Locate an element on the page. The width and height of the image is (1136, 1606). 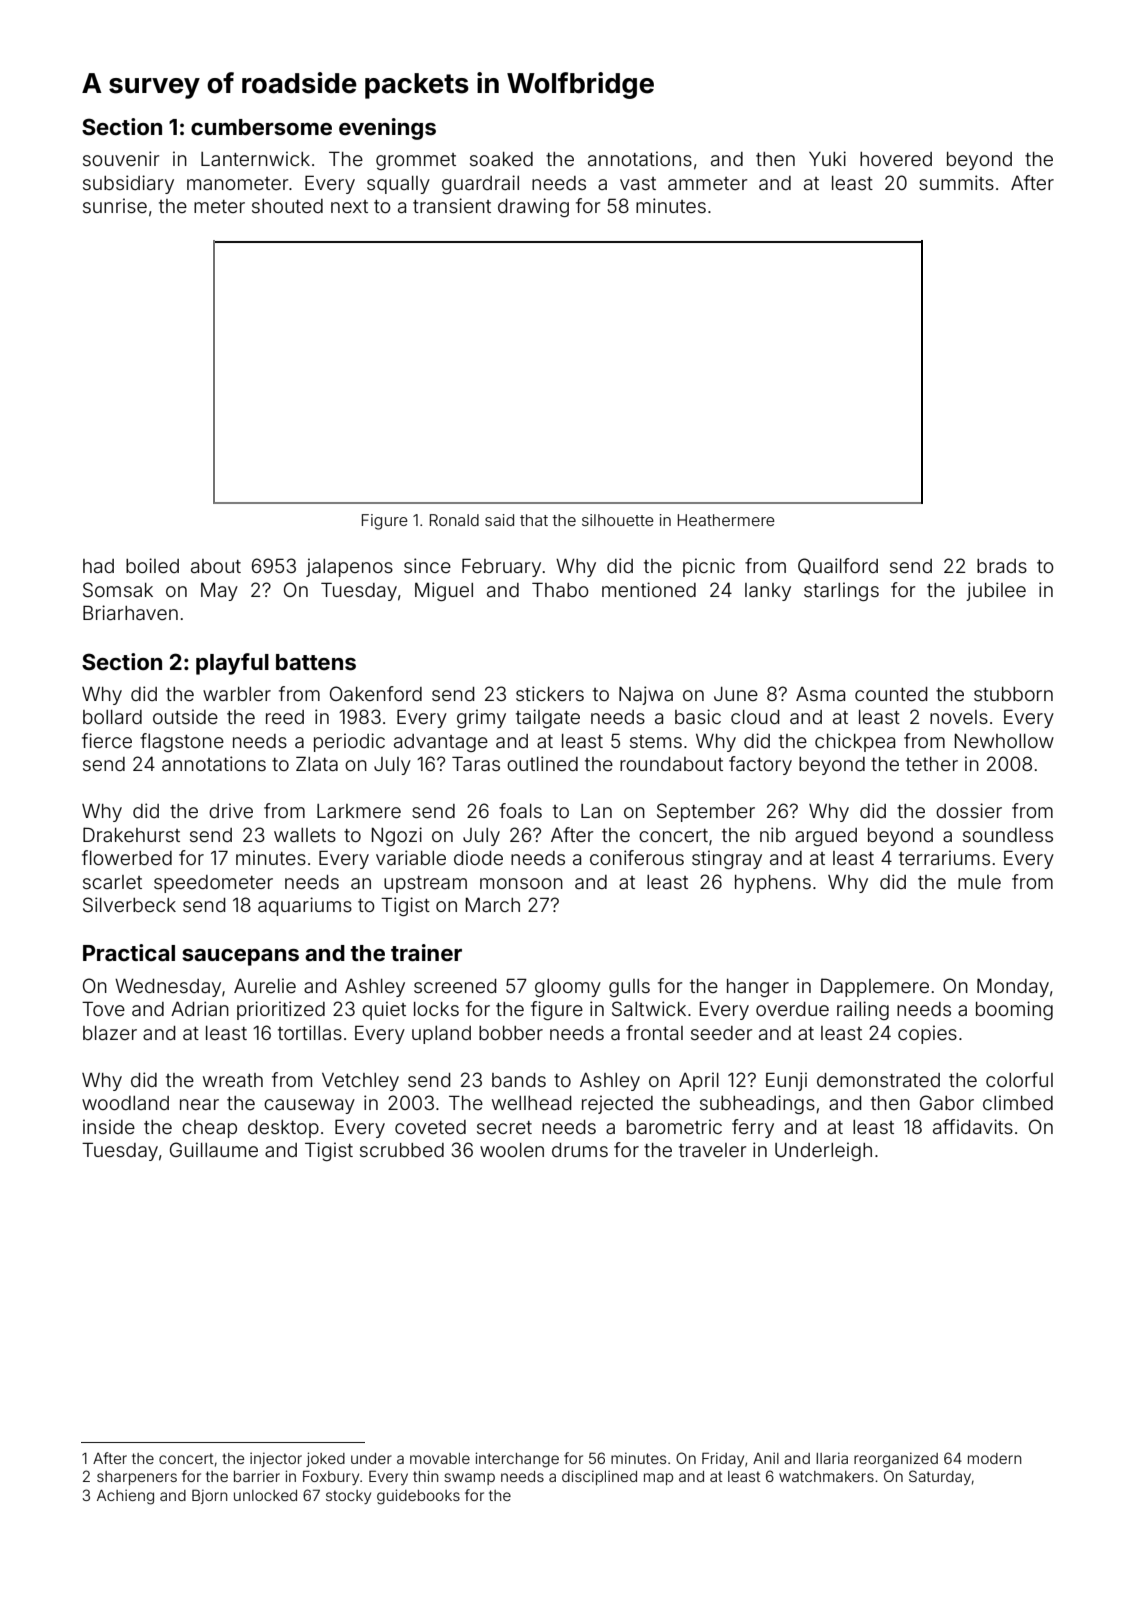
unlocked is located at coordinates (265, 1495).
